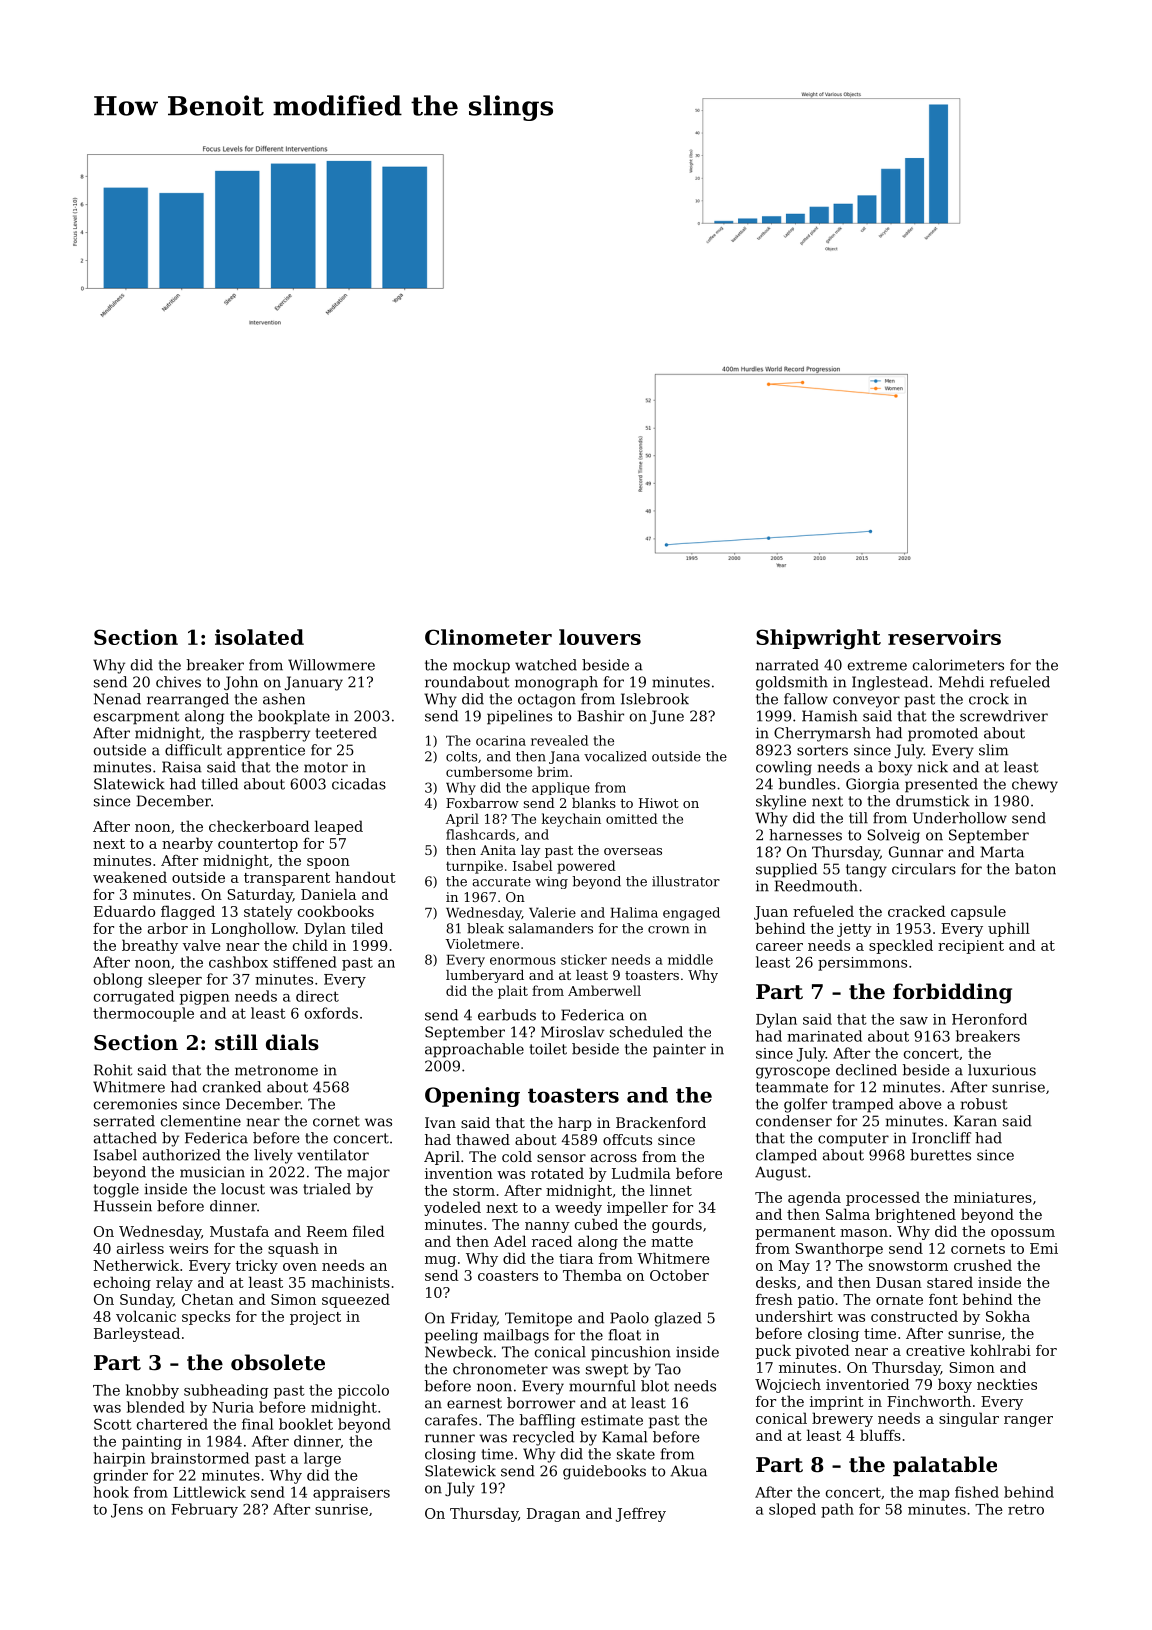 The image size is (1152, 1630). What do you see at coordinates (655, 1386) in the image?
I see `blot` at bounding box center [655, 1386].
